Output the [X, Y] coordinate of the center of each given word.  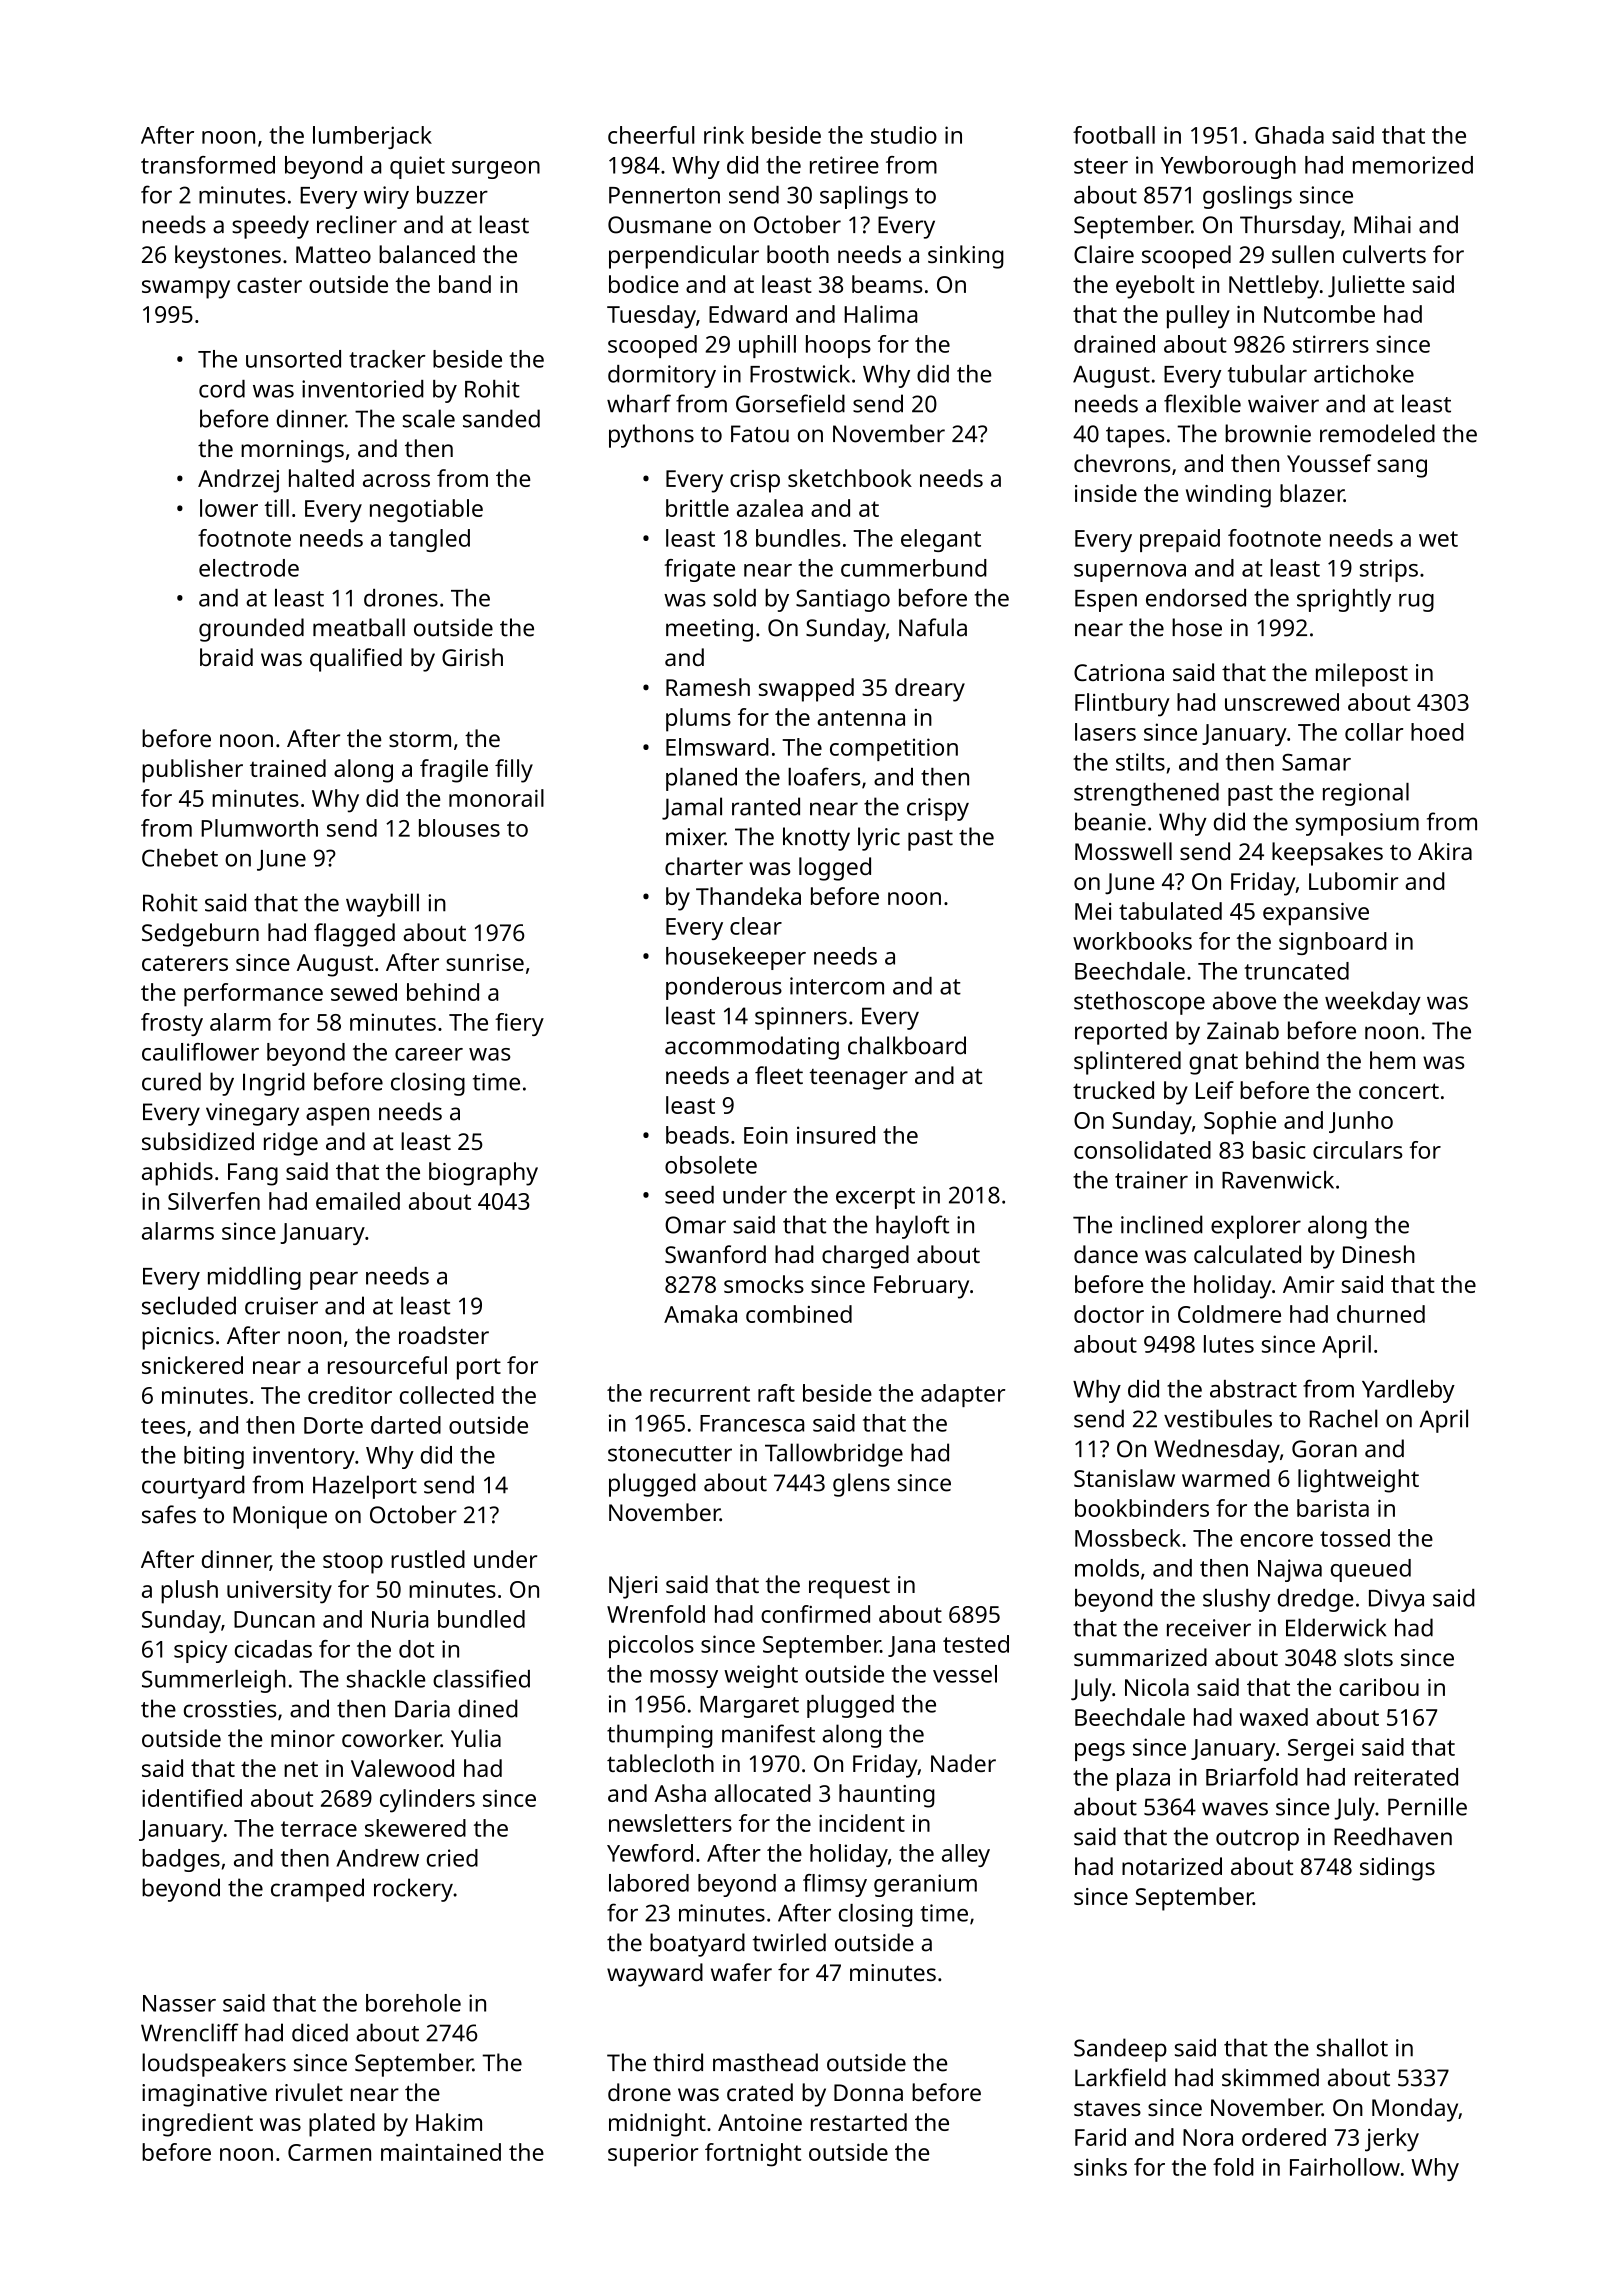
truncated [1296, 971]
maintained [441, 2152]
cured [171, 1081]
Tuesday [651, 317]
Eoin [766, 1135]
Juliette [1366, 286]
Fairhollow [1345, 2167]
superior [653, 2155]
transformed [208, 165]
